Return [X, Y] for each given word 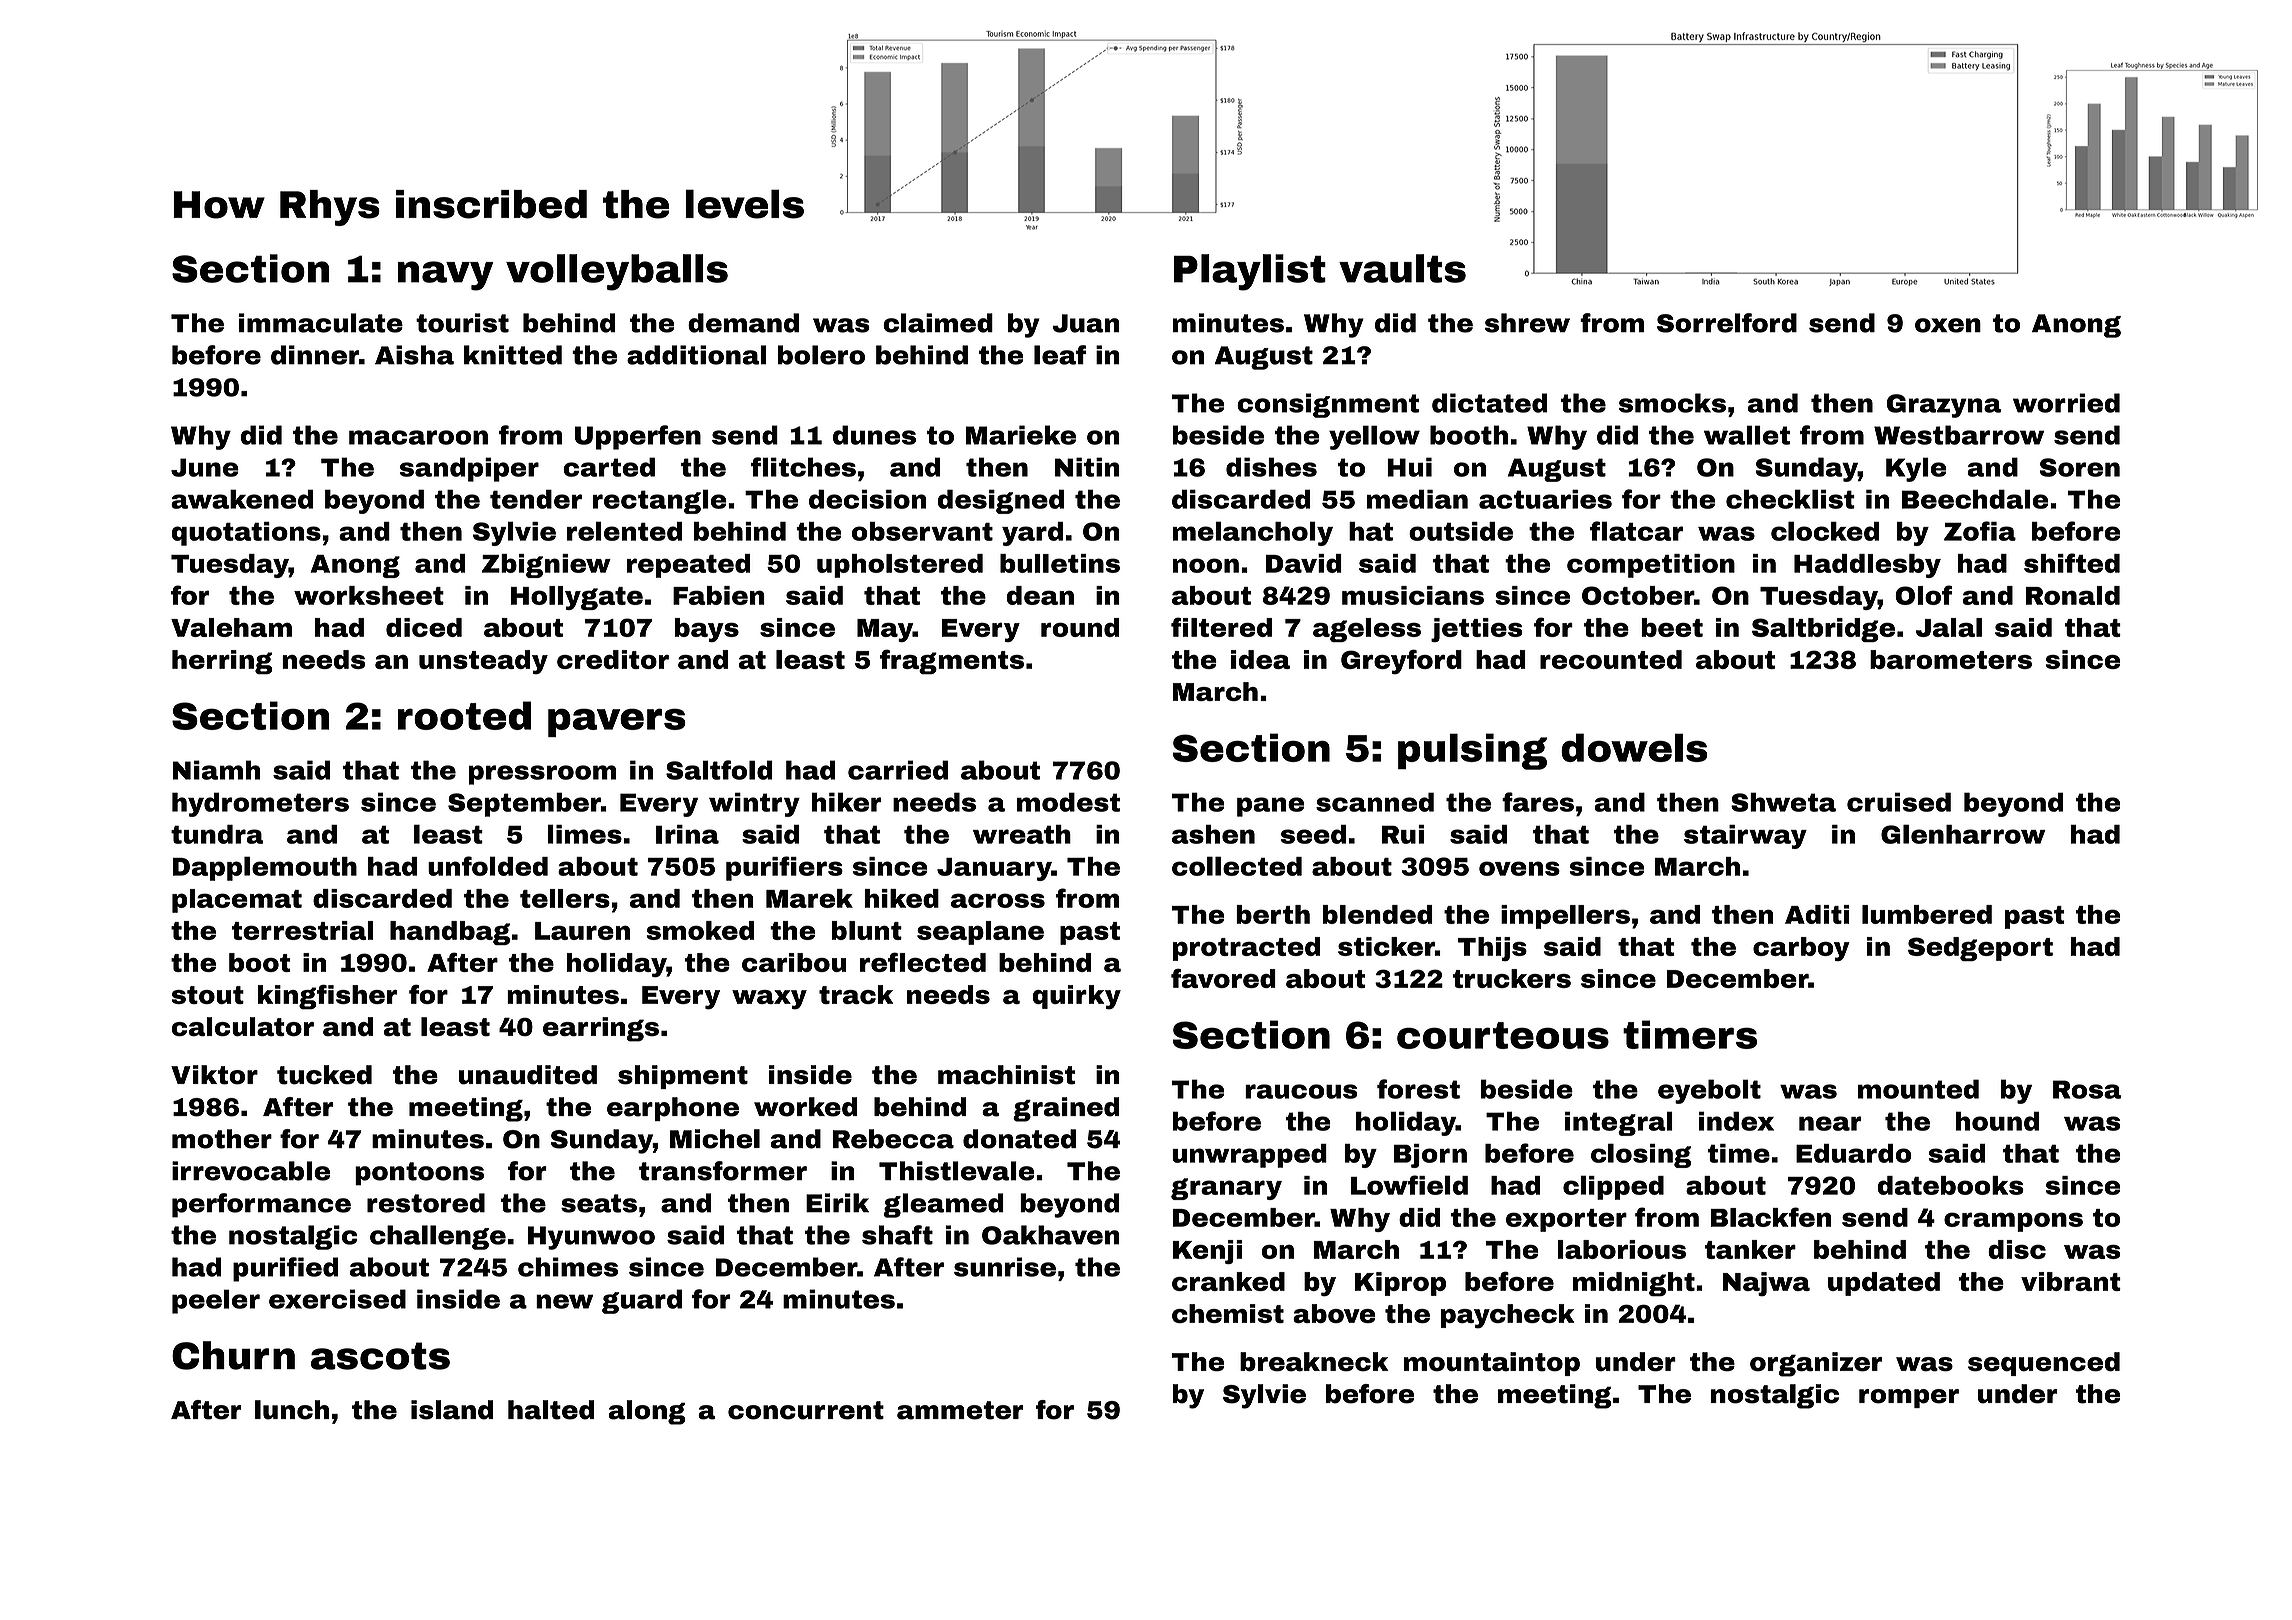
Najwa [1766, 1284]
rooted [464, 715]
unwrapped [1249, 1156]
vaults [1402, 268]
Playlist [1250, 272]
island [452, 1410]
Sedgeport [1980, 949]
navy [445, 276]
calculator [243, 1026]
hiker [846, 802]
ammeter [960, 1410]
